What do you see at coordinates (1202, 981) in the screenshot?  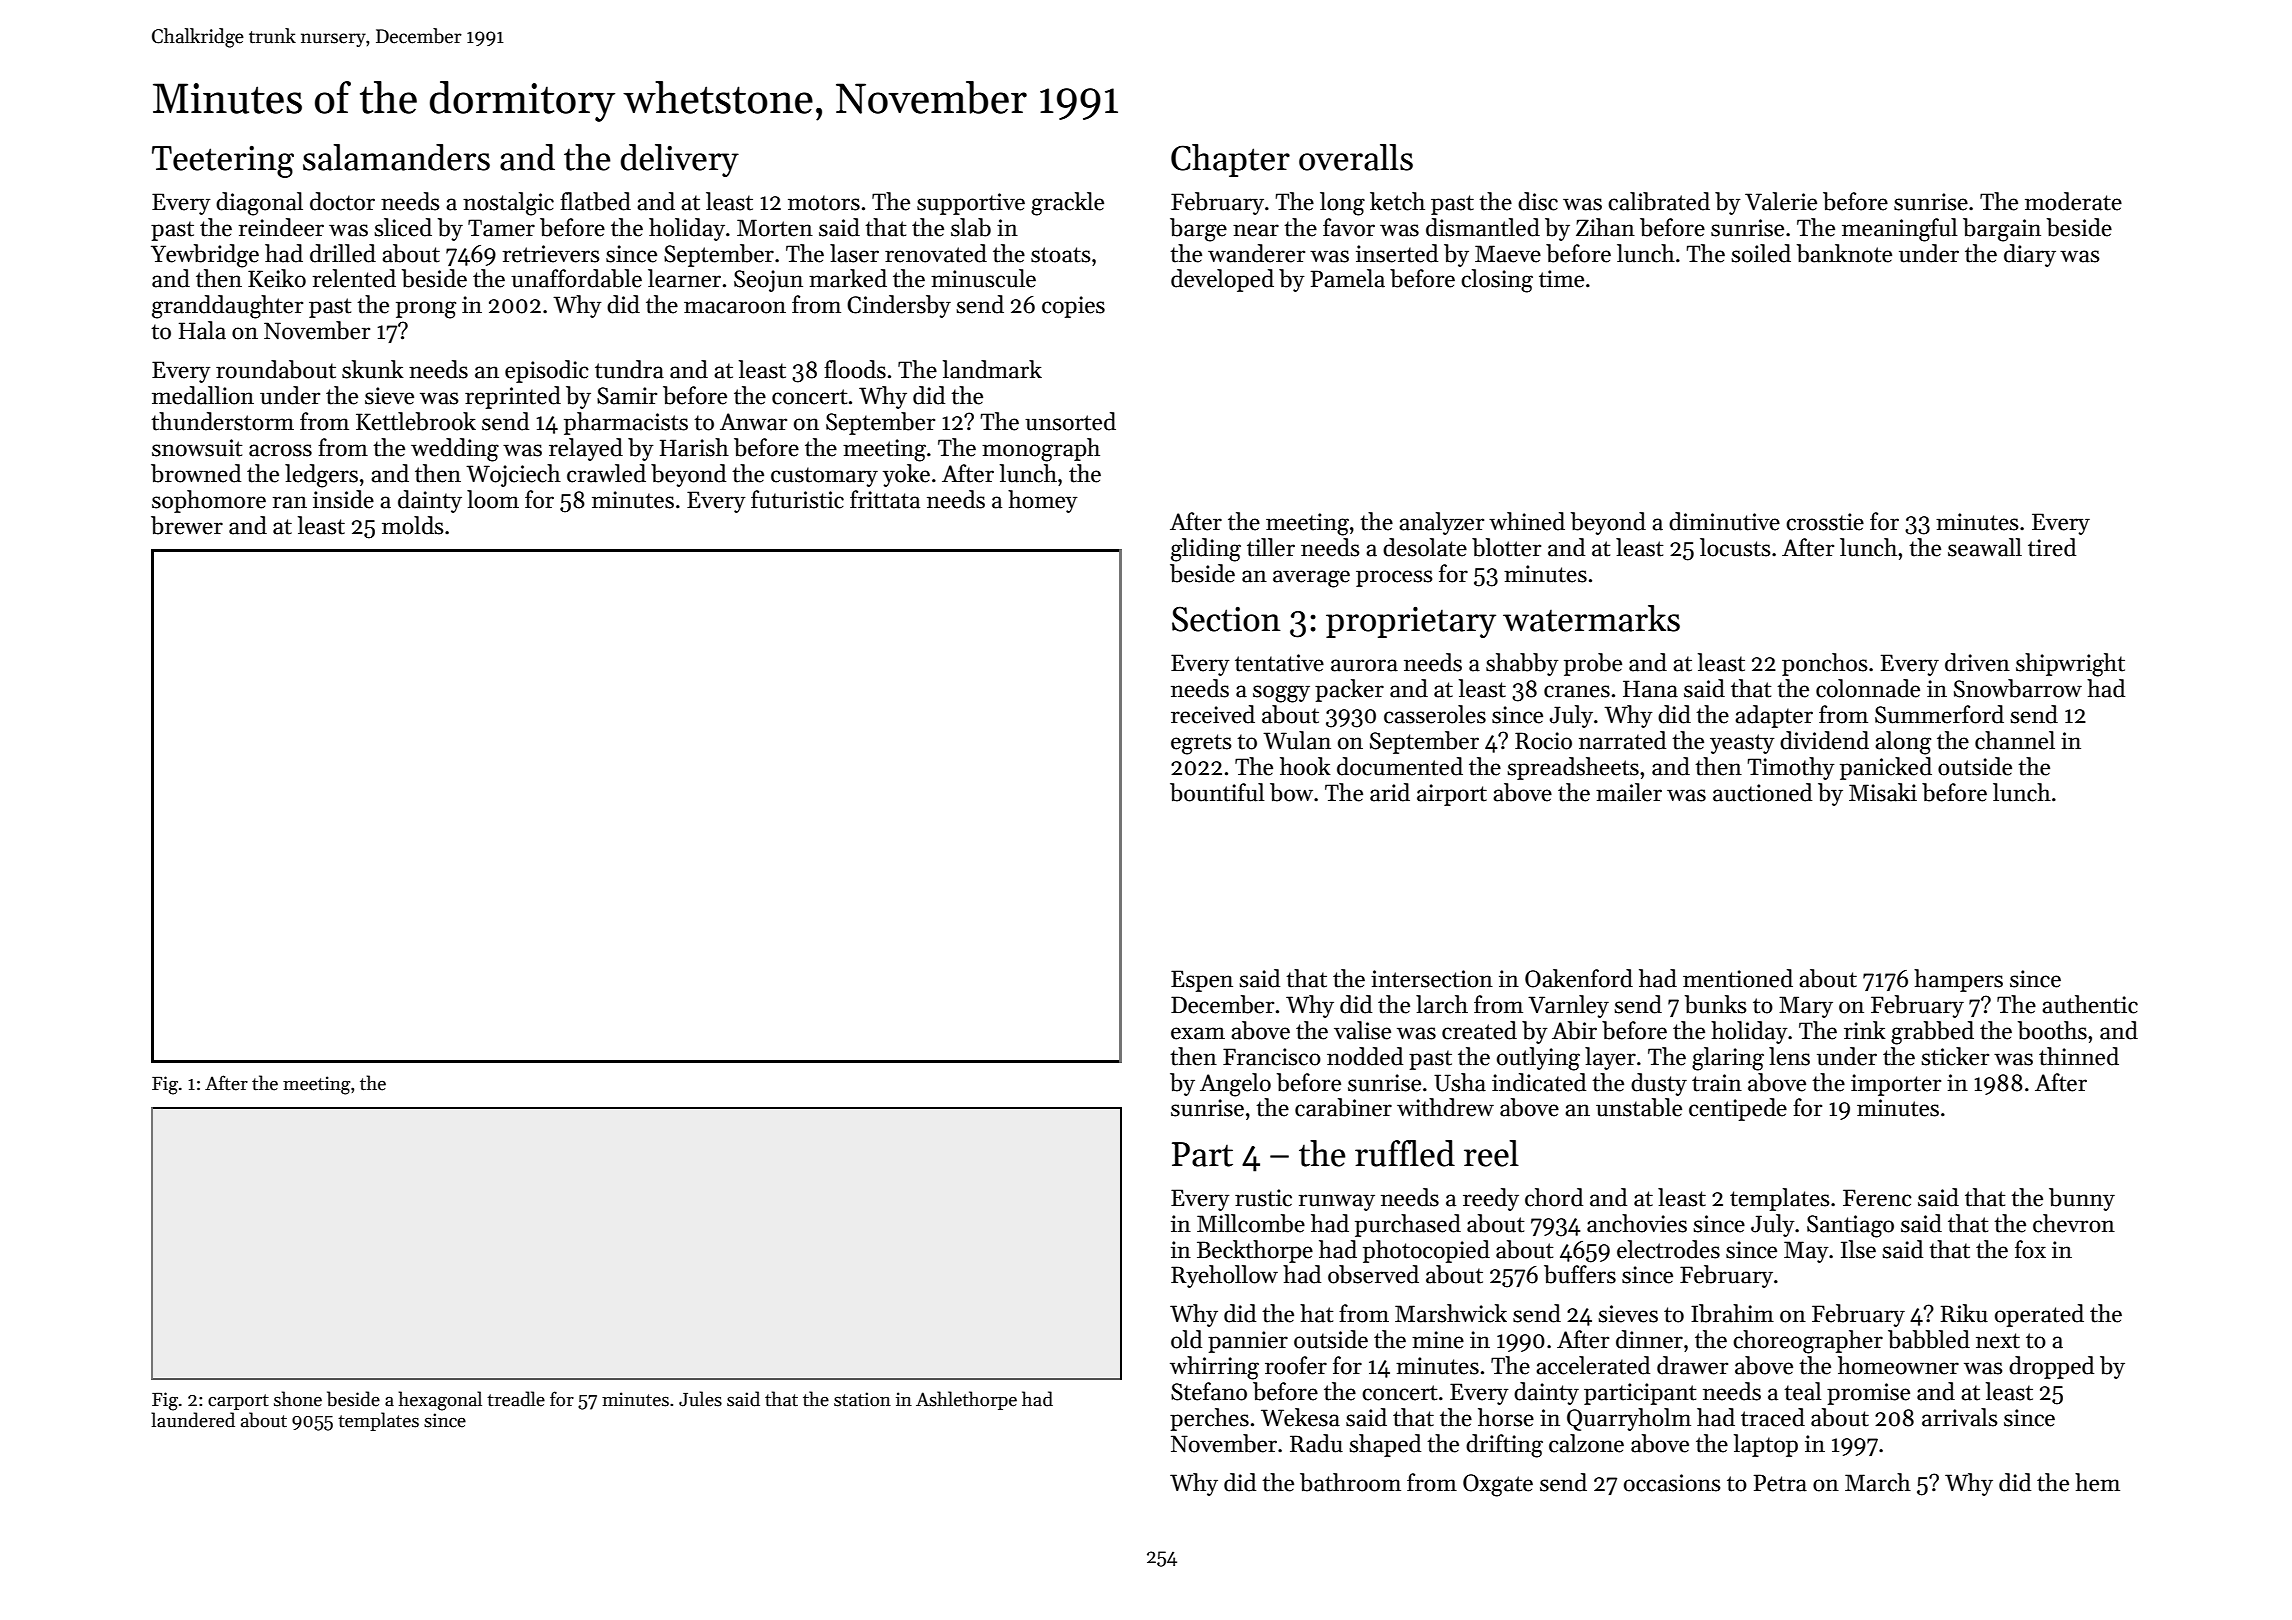 I see `Espen` at bounding box center [1202, 981].
